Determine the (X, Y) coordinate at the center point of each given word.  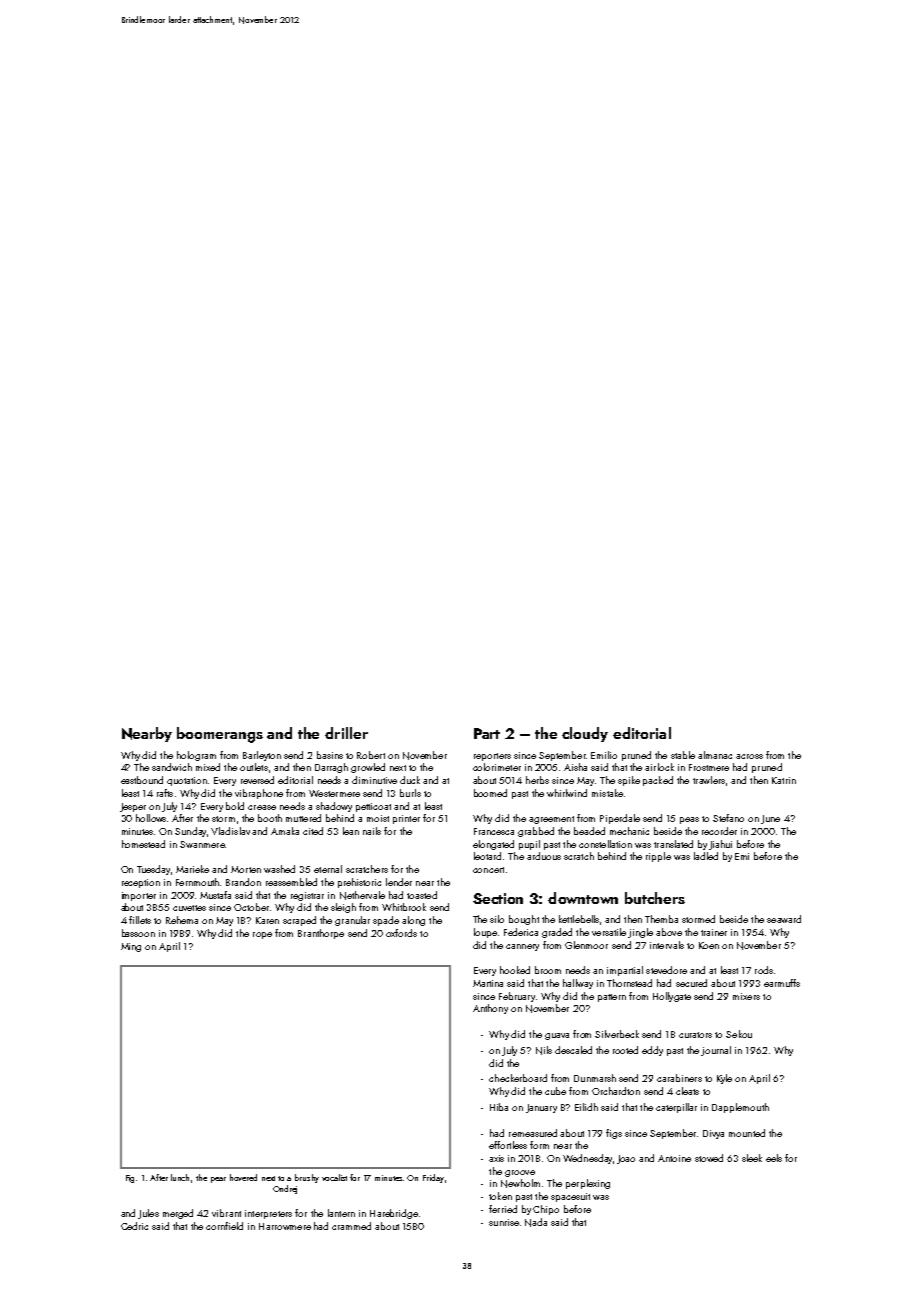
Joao (626, 1159)
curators (695, 1035)
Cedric (134, 1226)
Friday (433, 1178)
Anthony (490, 1009)
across (749, 756)
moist (378, 818)
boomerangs (220, 735)
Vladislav (230, 831)
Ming (131, 947)
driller (346, 733)
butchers (655, 898)
